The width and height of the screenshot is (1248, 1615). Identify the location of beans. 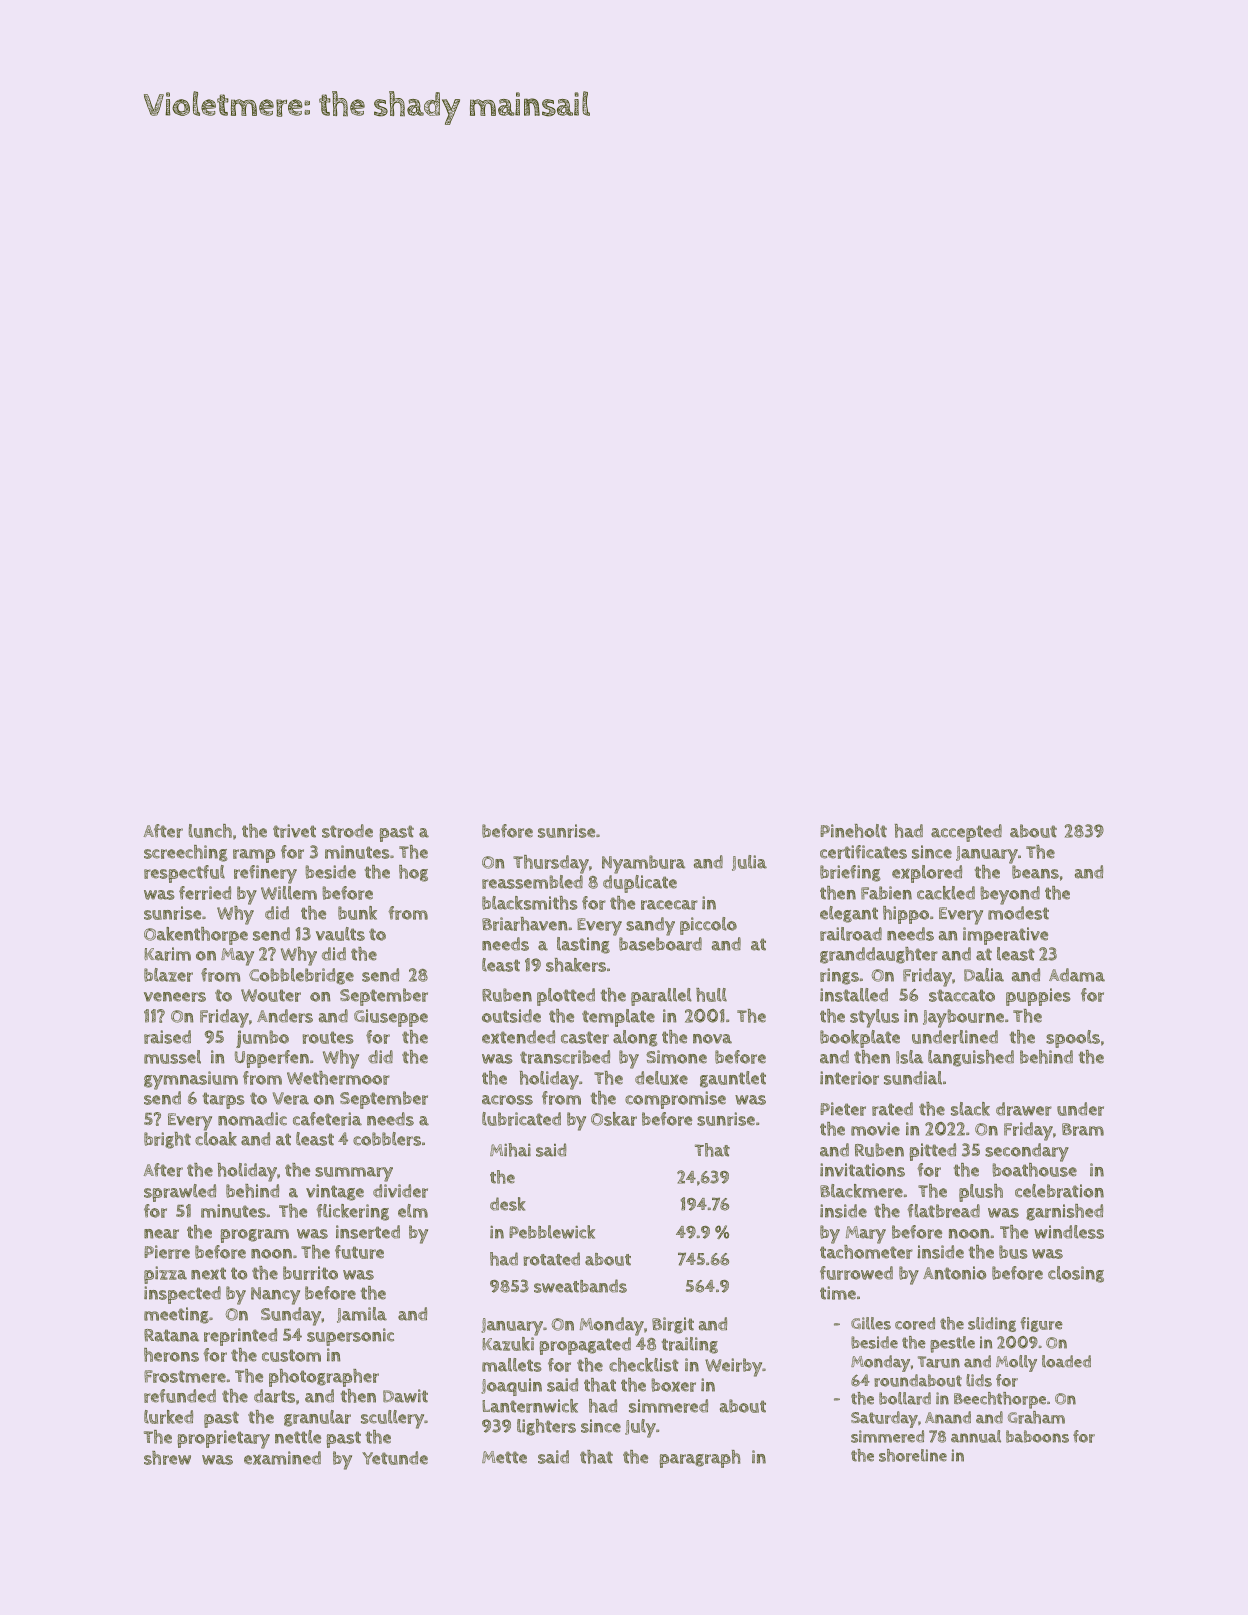
(1035, 872).
